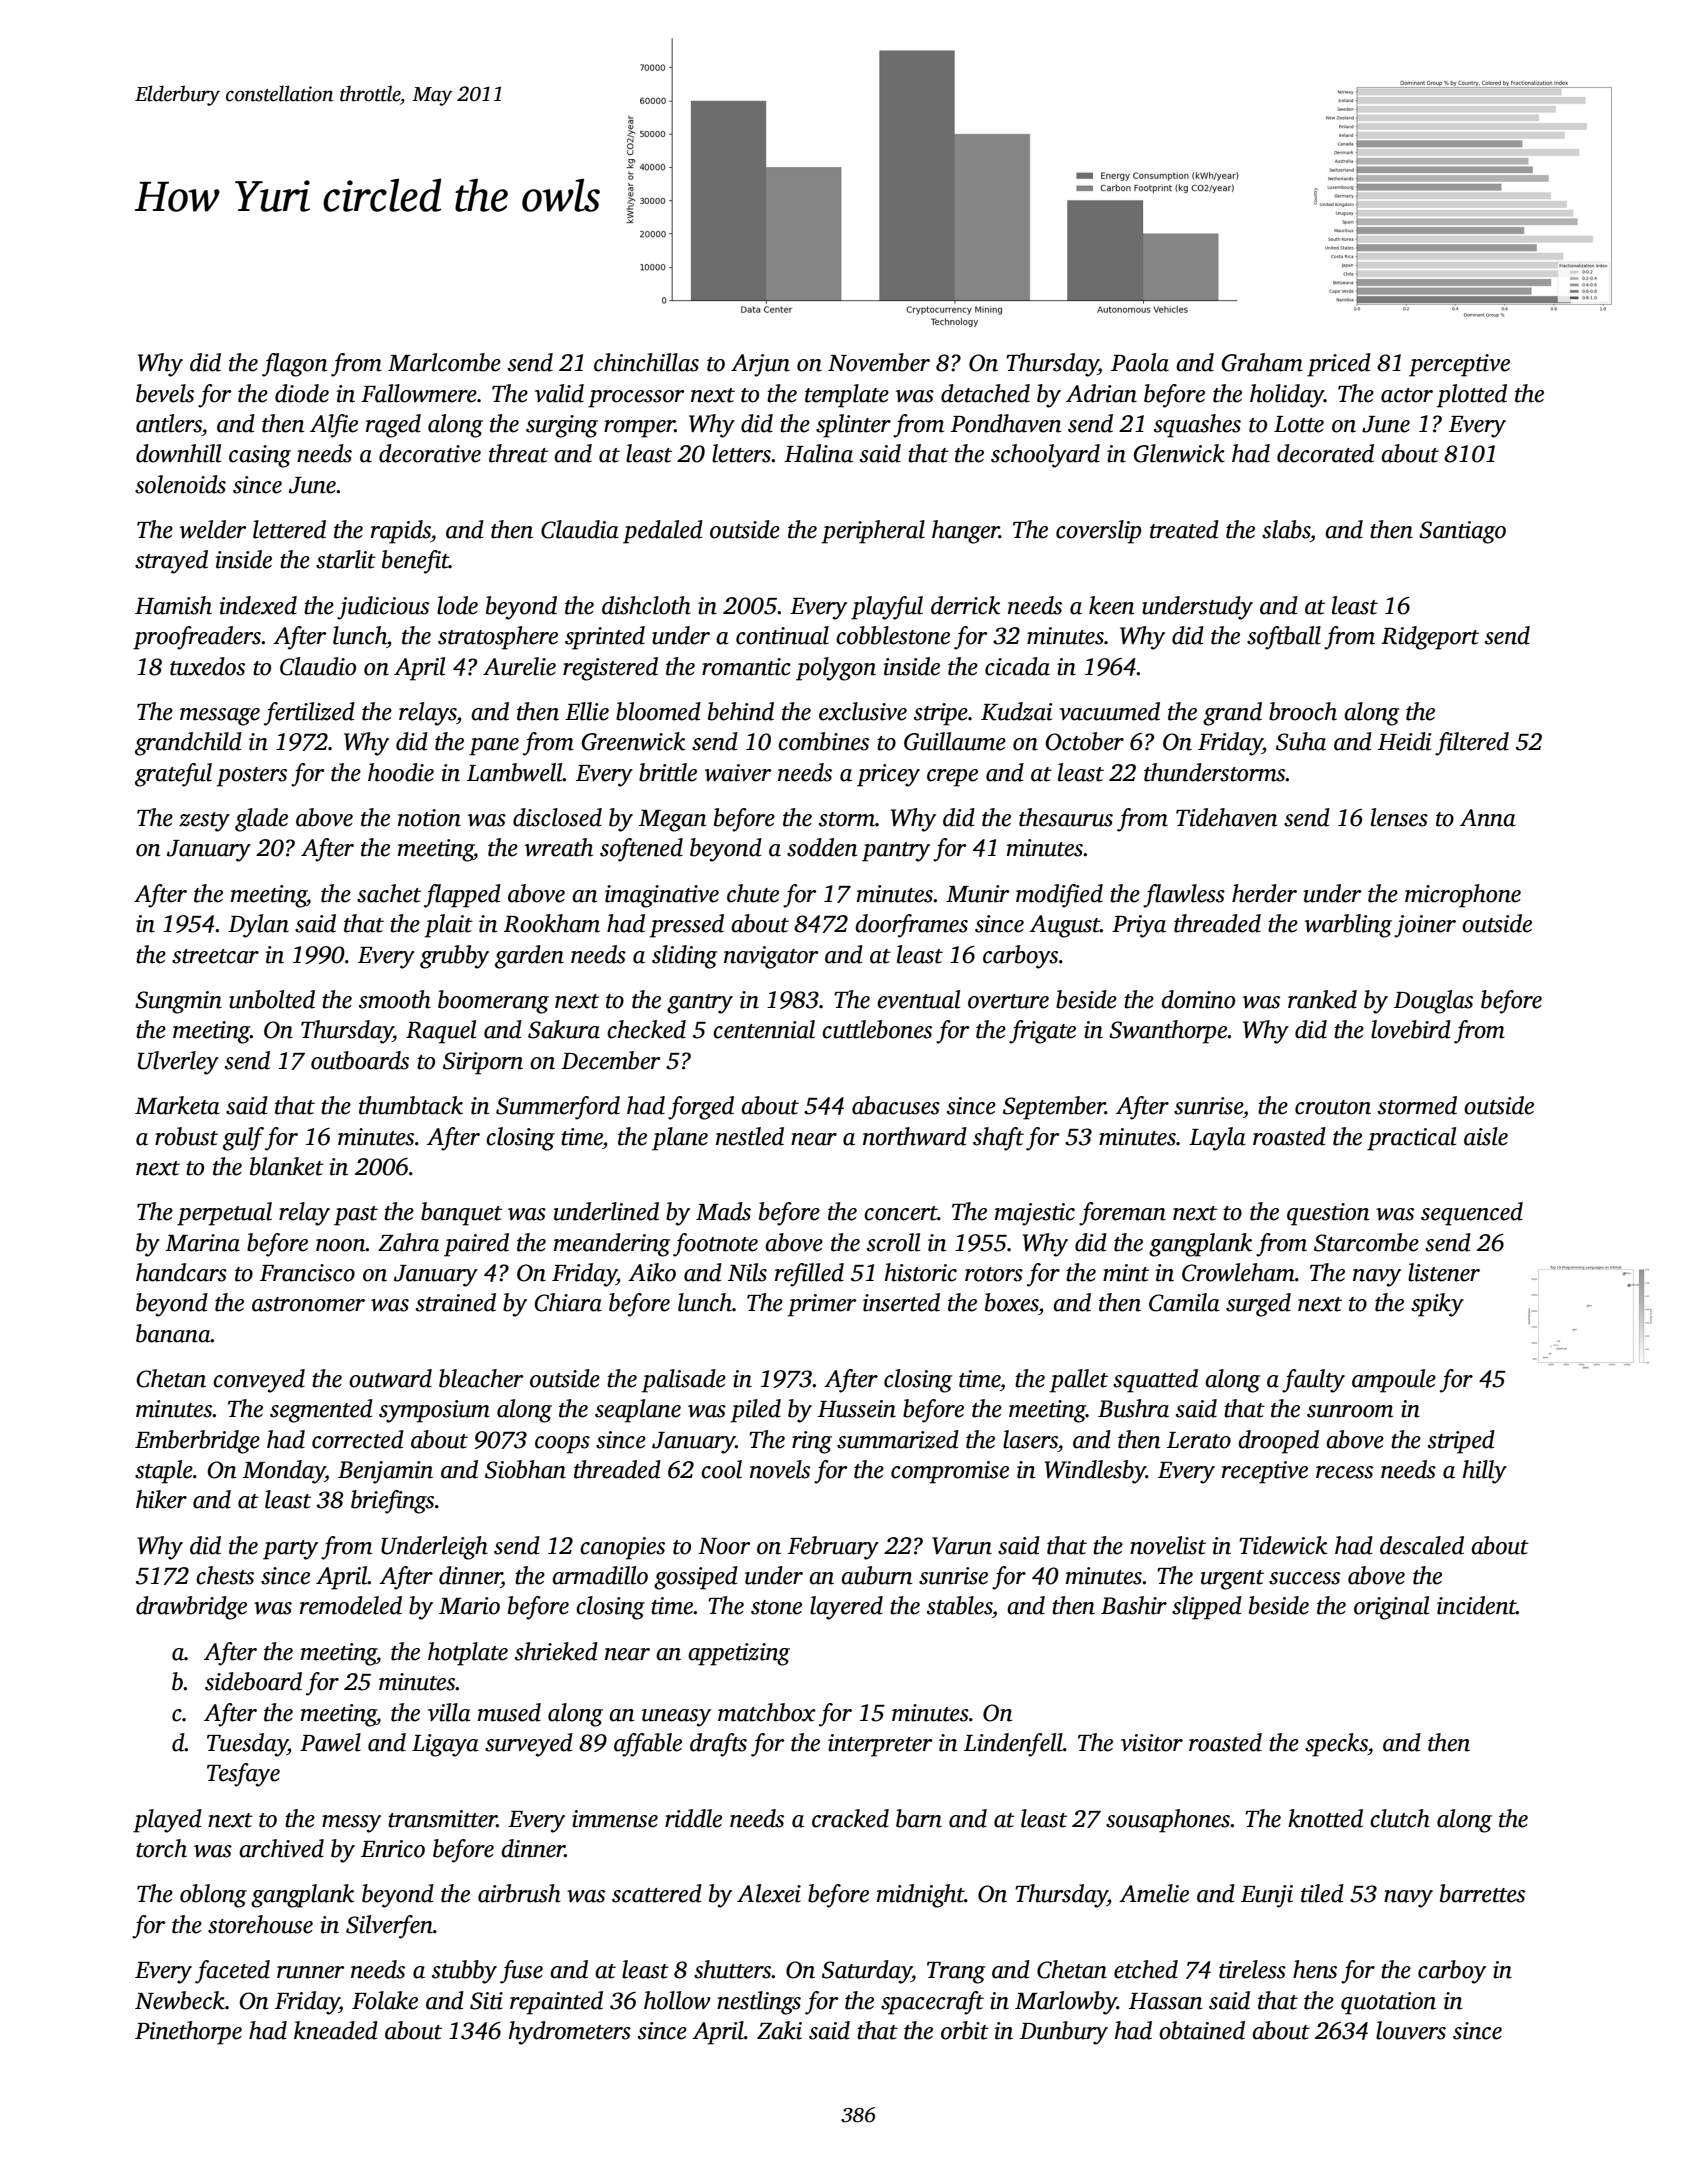 The height and width of the screenshot is (2178, 1683). I want to click on slabs, so click(1286, 529).
